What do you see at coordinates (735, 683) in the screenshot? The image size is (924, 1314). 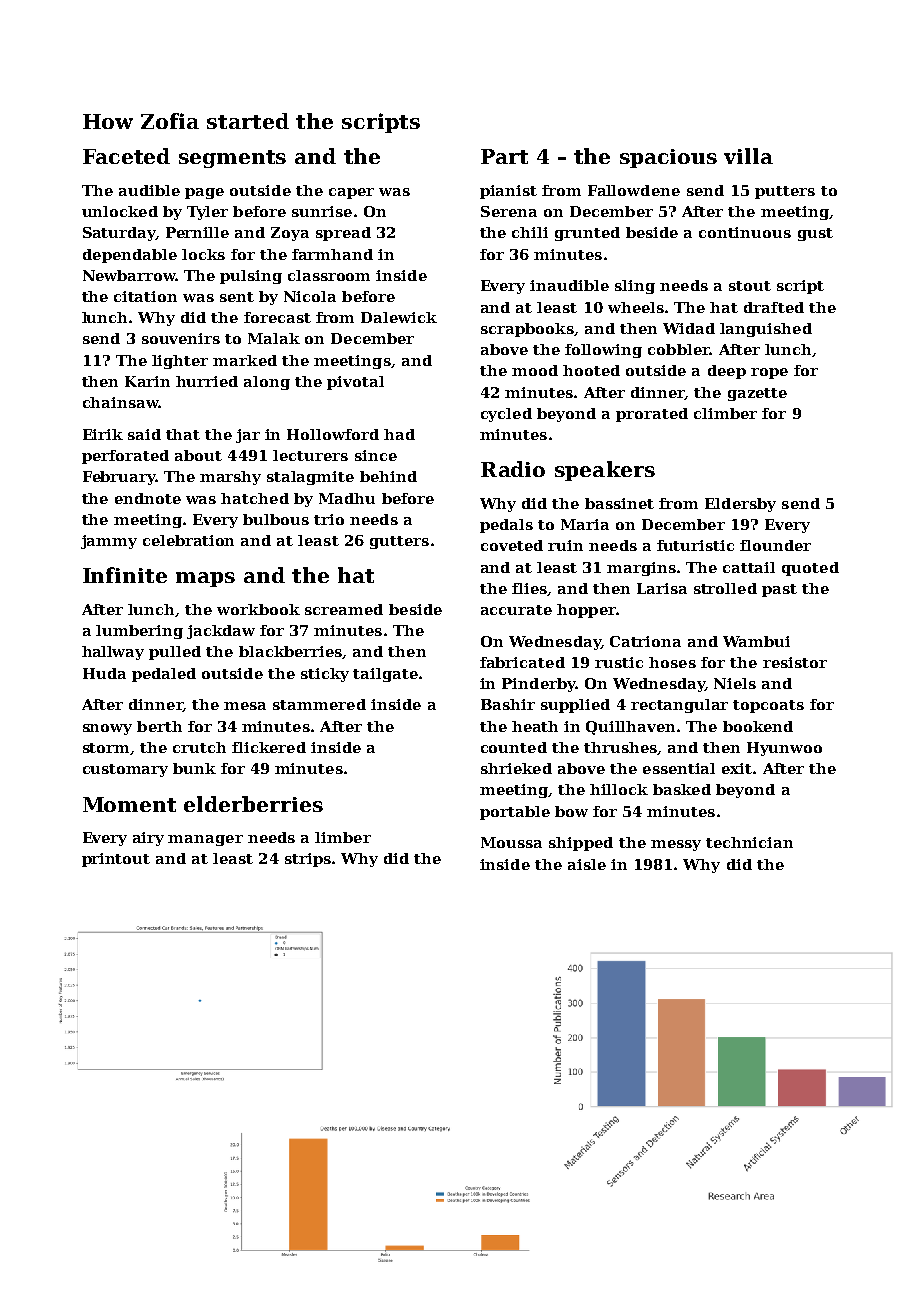 I see `Niels` at bounding box center [735, 683].
